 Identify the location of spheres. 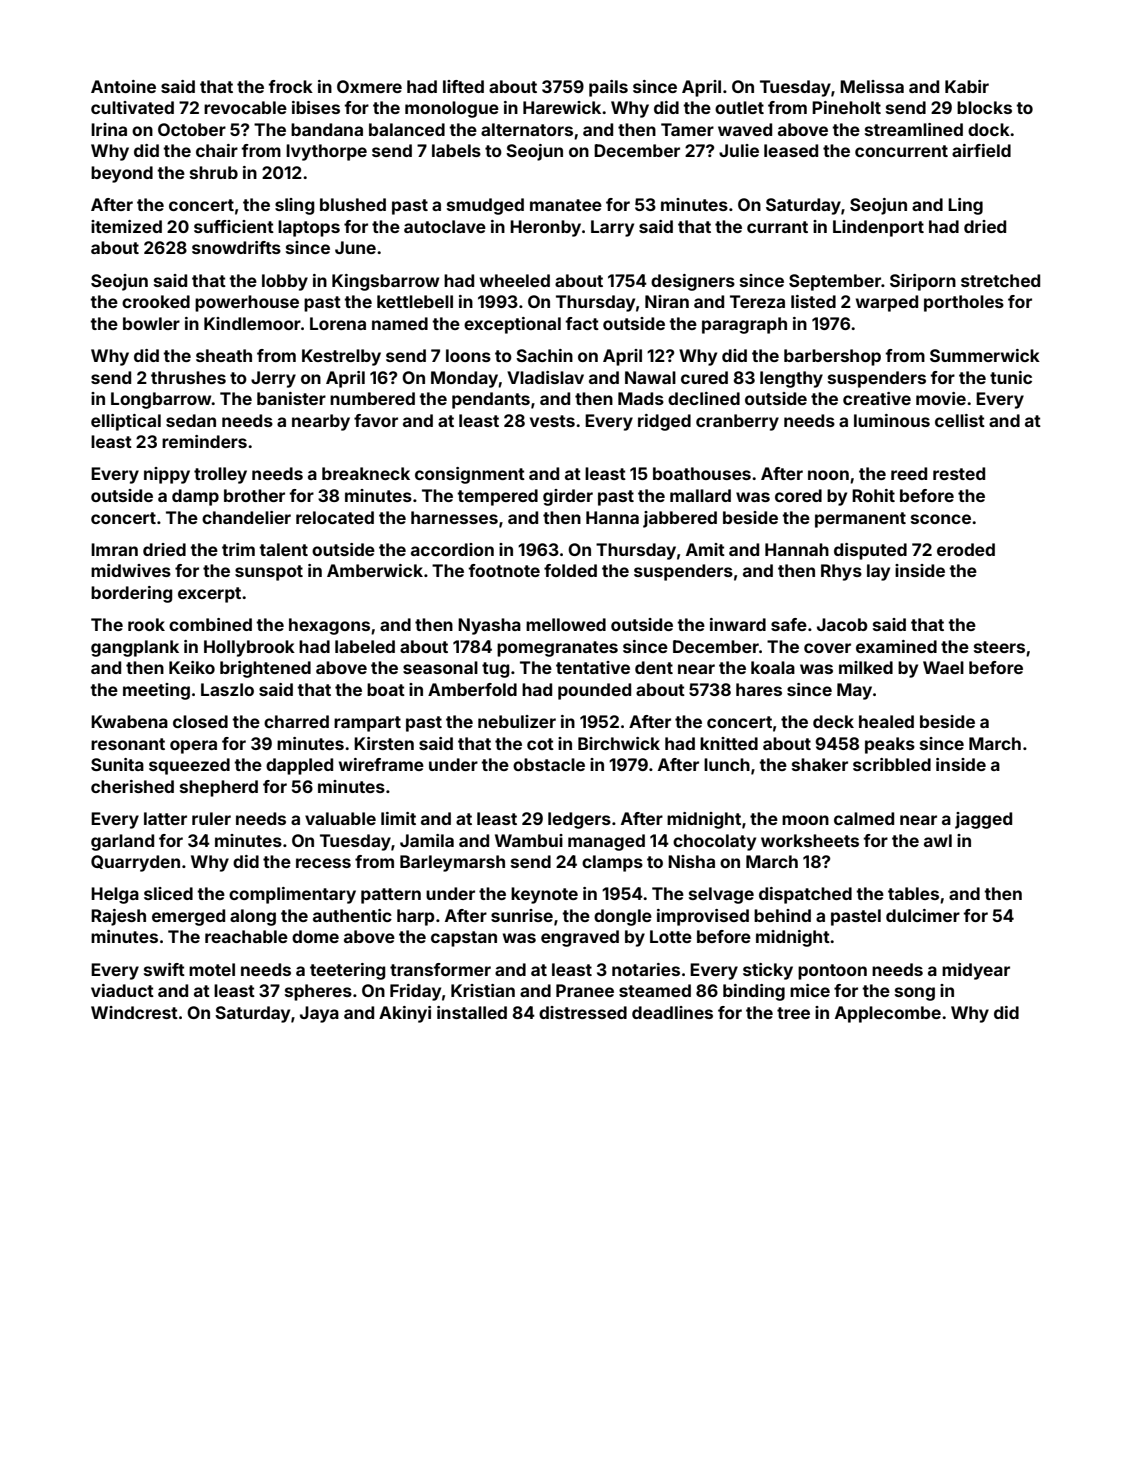
(318, 992).
